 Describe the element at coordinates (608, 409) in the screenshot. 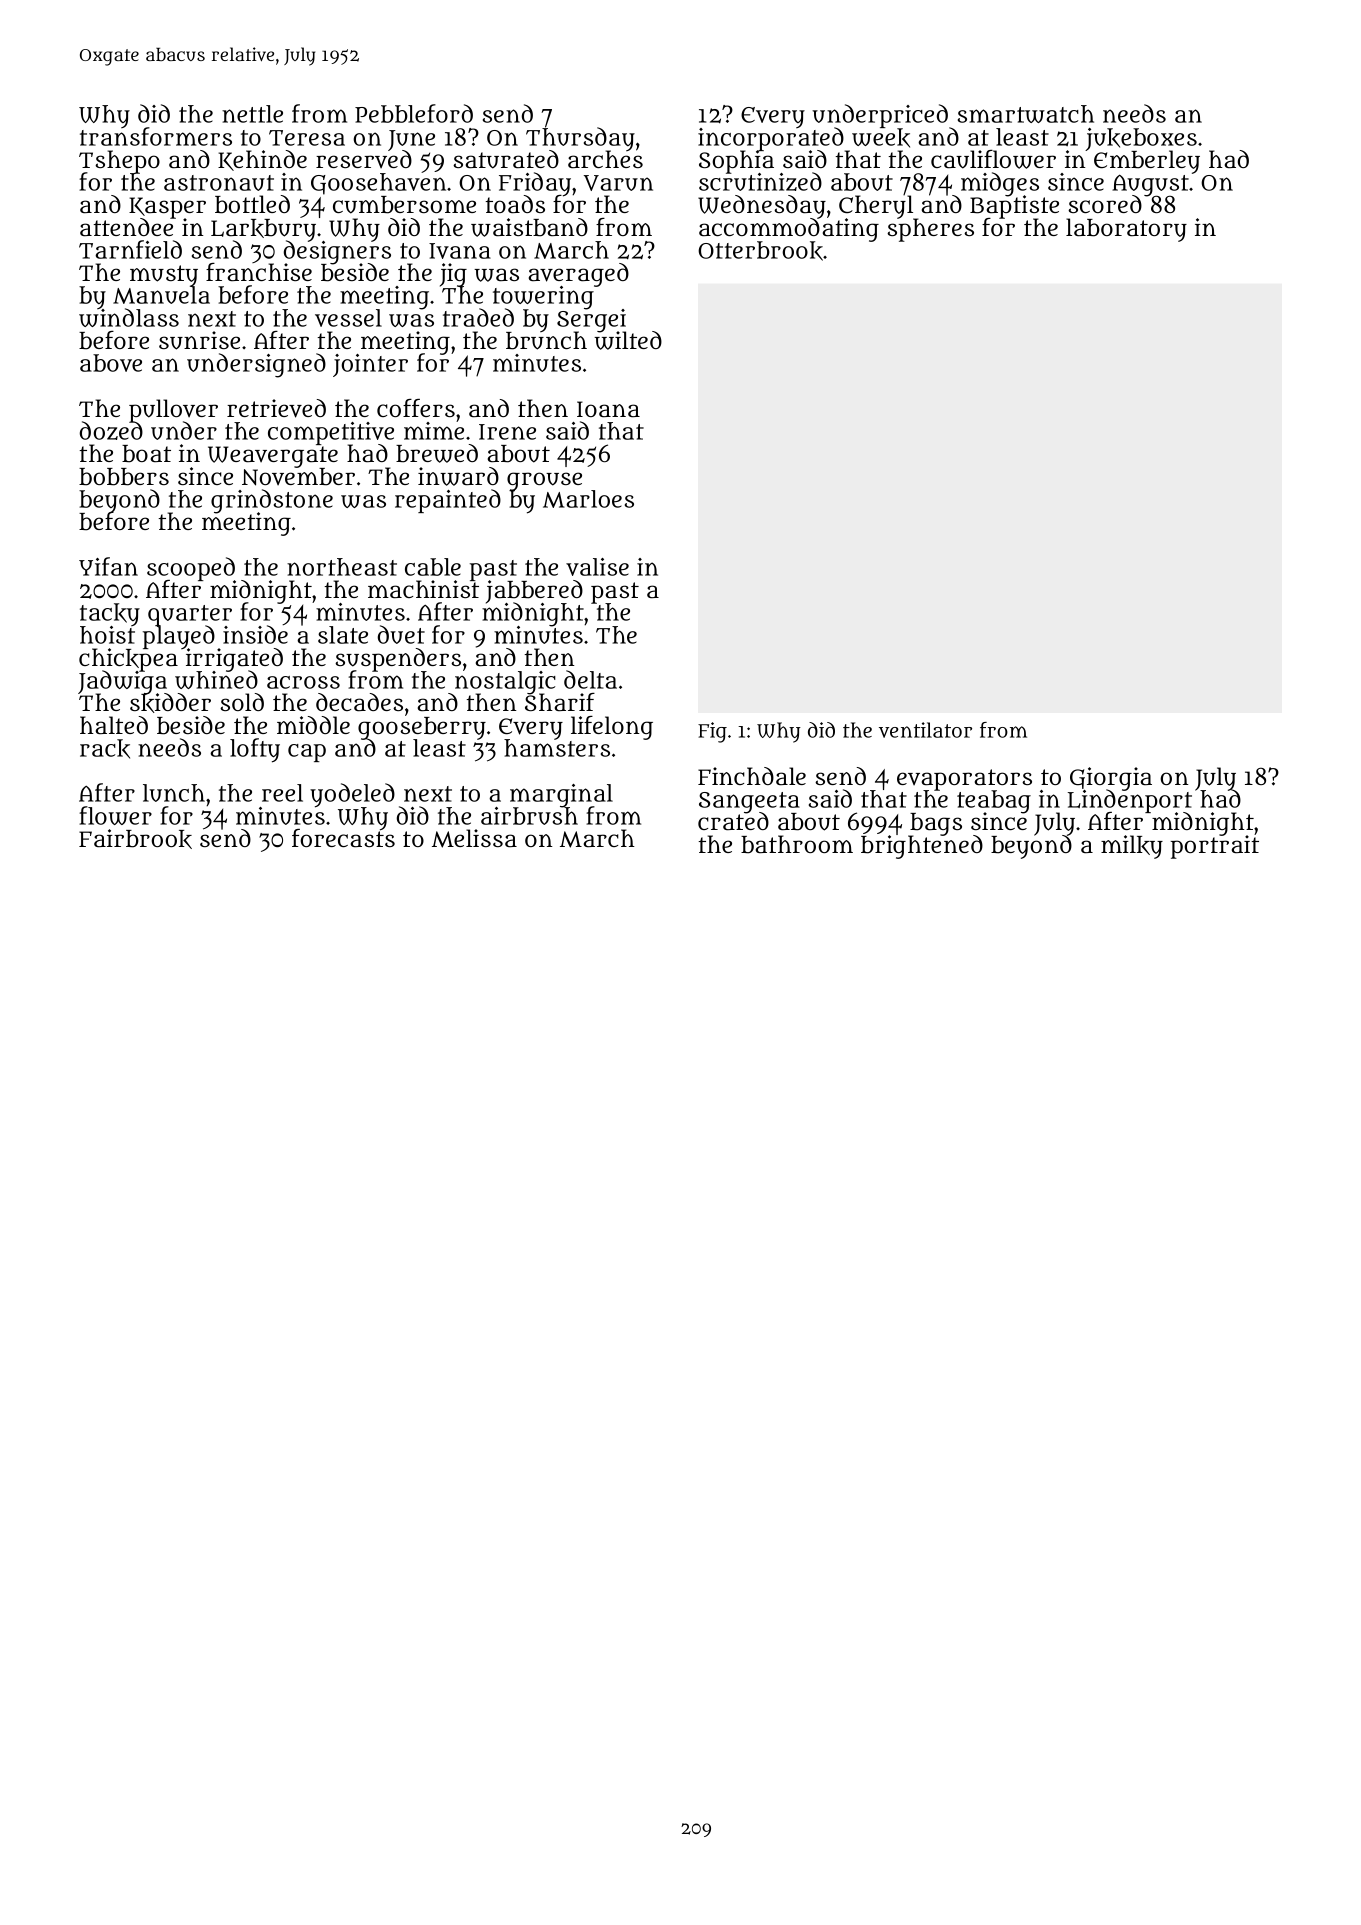

I see `Ioana` at that location.
